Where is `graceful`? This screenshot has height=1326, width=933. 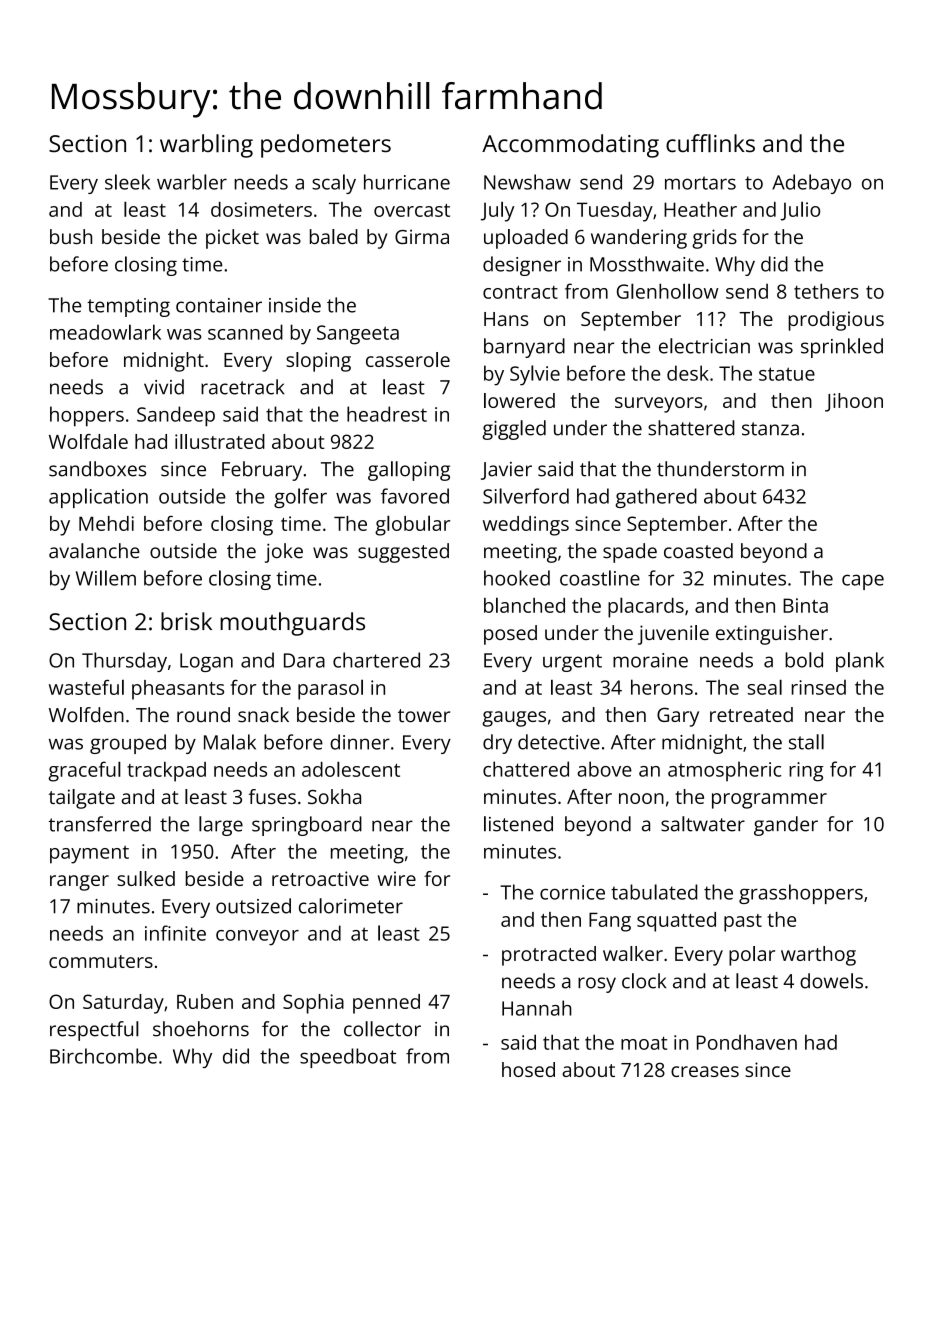 graceful is located at coordinates (84, 771).
